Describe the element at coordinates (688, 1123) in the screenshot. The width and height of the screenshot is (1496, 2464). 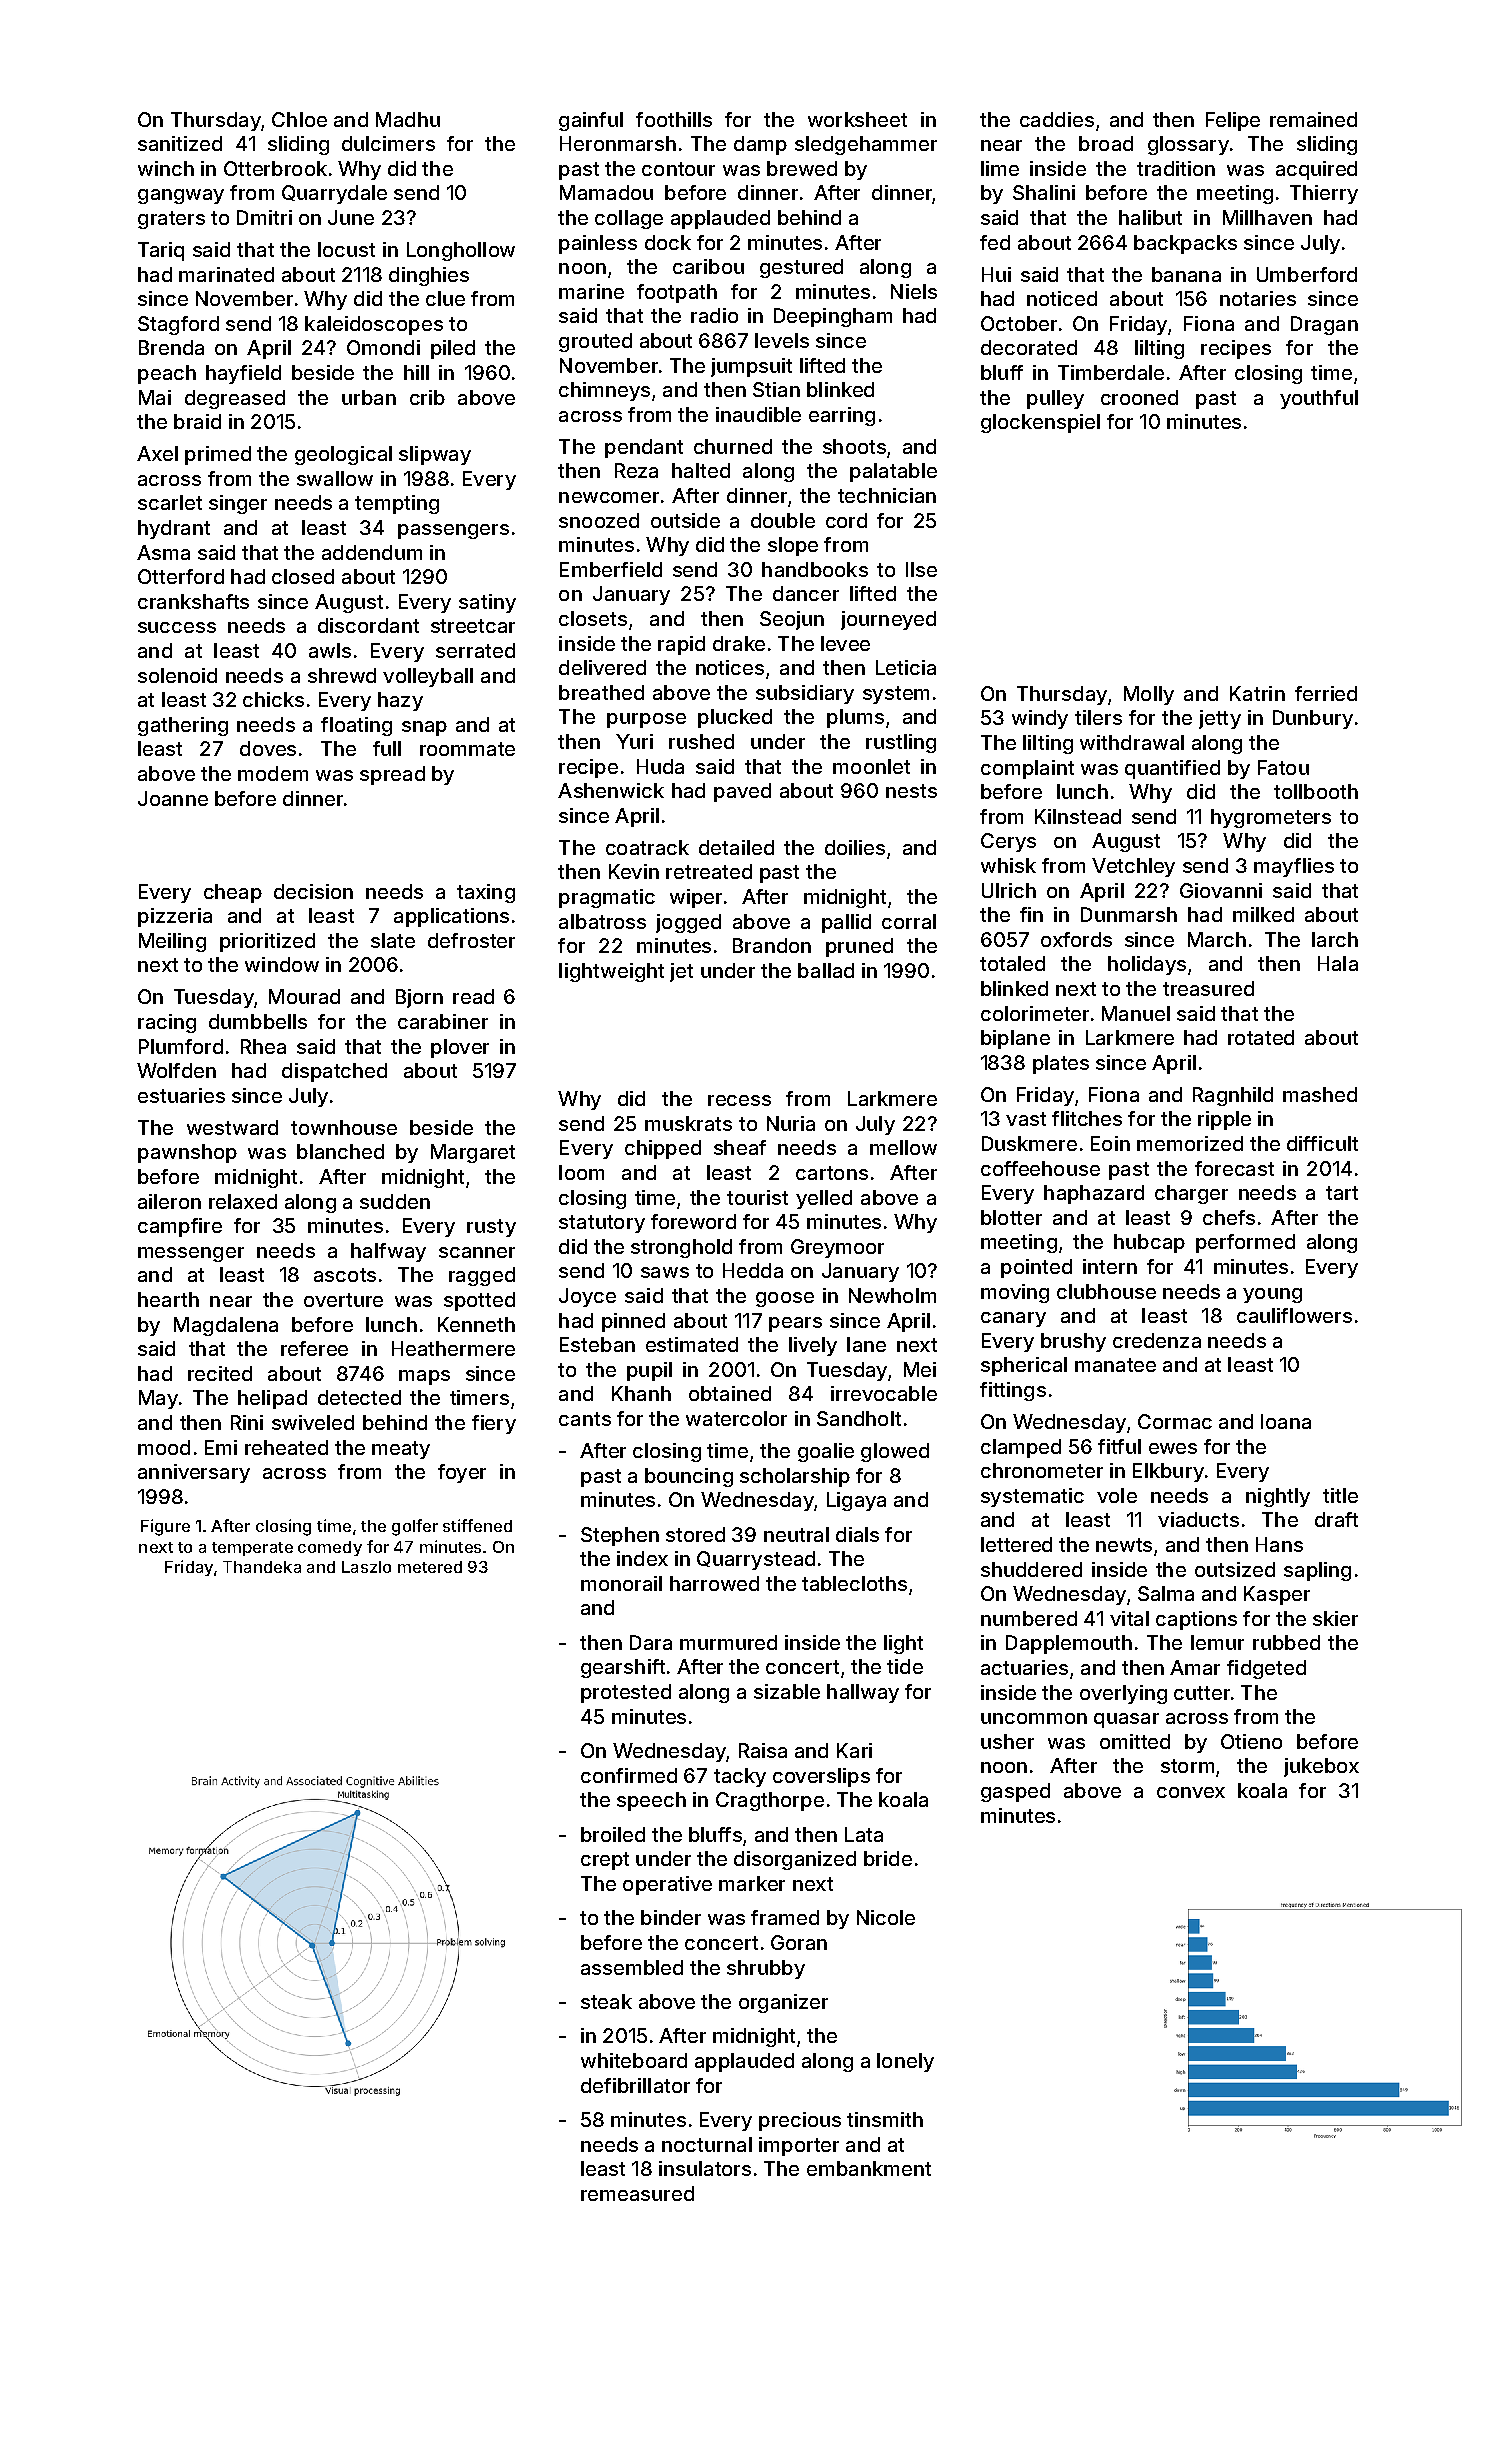
I see `muskrats` at that location.
